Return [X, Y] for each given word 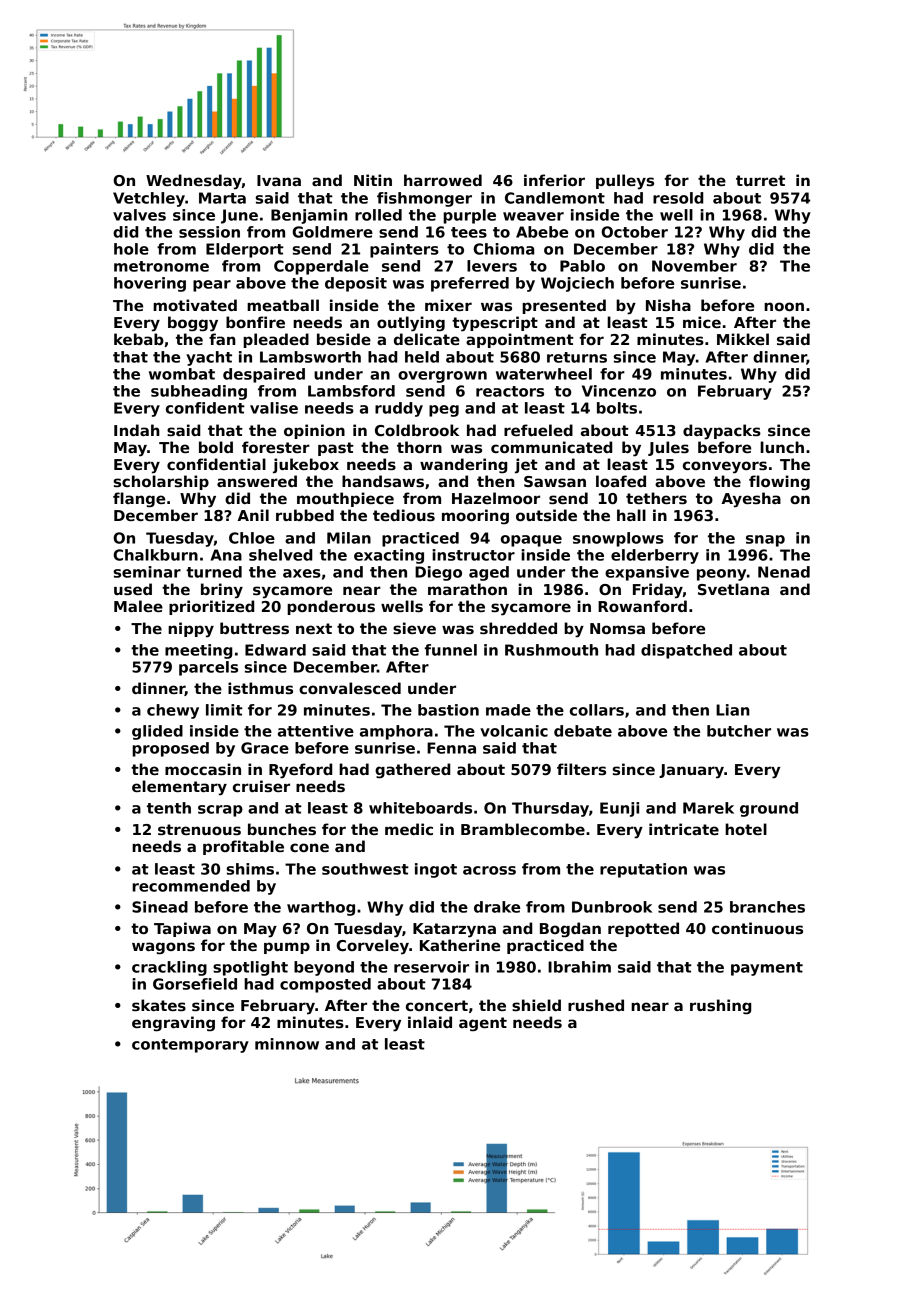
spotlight [250, 968]
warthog [321, 908]
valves [139, 215]
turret [760, 180]
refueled [538, 430]
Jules [668, 448]
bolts [617, 408]
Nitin [373, 180]
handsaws [383, 481]
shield [536, 1005]
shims [250, 869]
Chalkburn [155, 555]
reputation [643, 870]
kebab [139, 339]
